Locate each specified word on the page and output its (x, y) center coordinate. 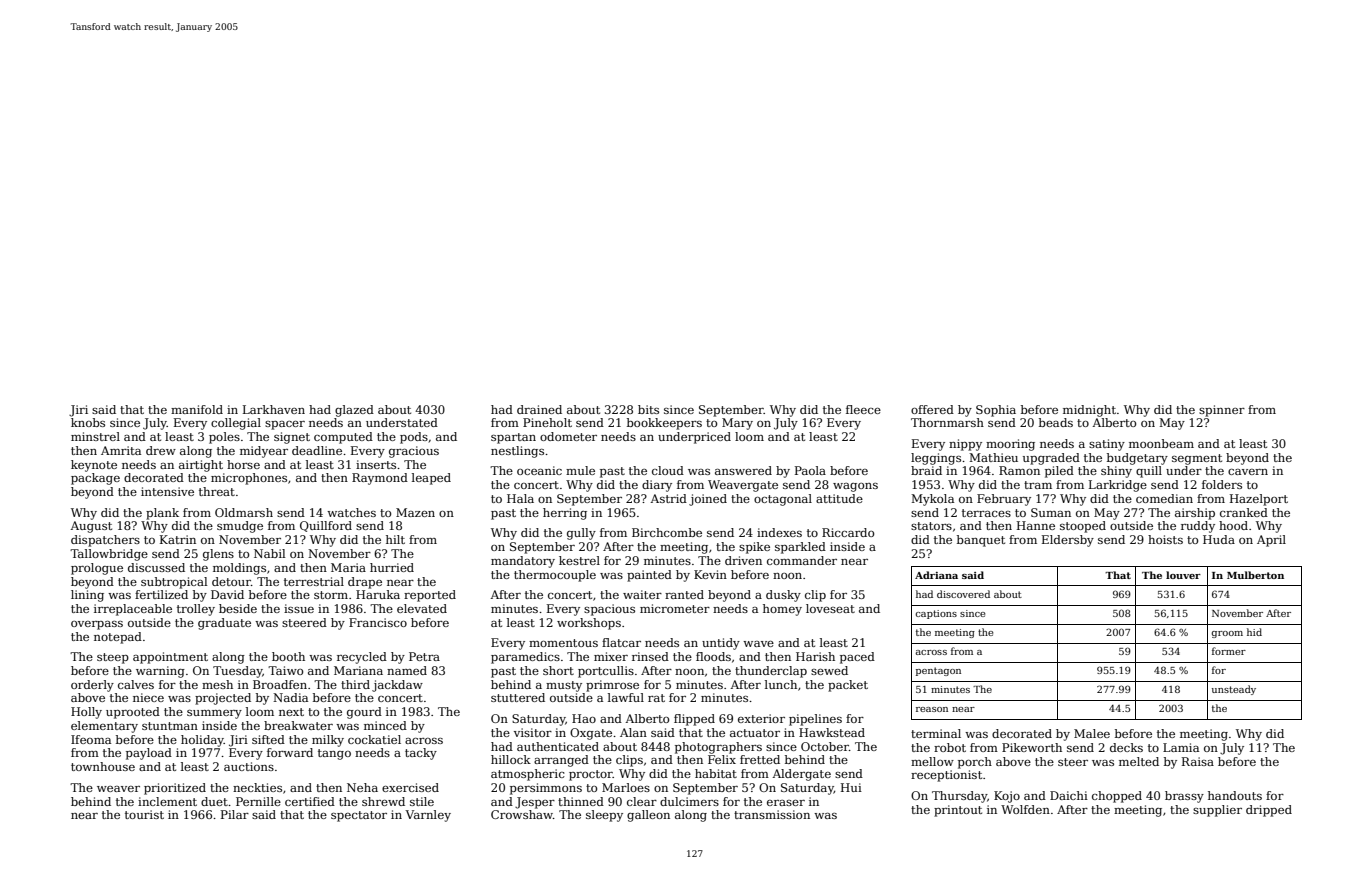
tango (334, 754)
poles (224, 438)
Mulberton (1255, 575)
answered (743, 470)
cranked (1244, 512)
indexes (779, 532)
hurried (392, 567)
